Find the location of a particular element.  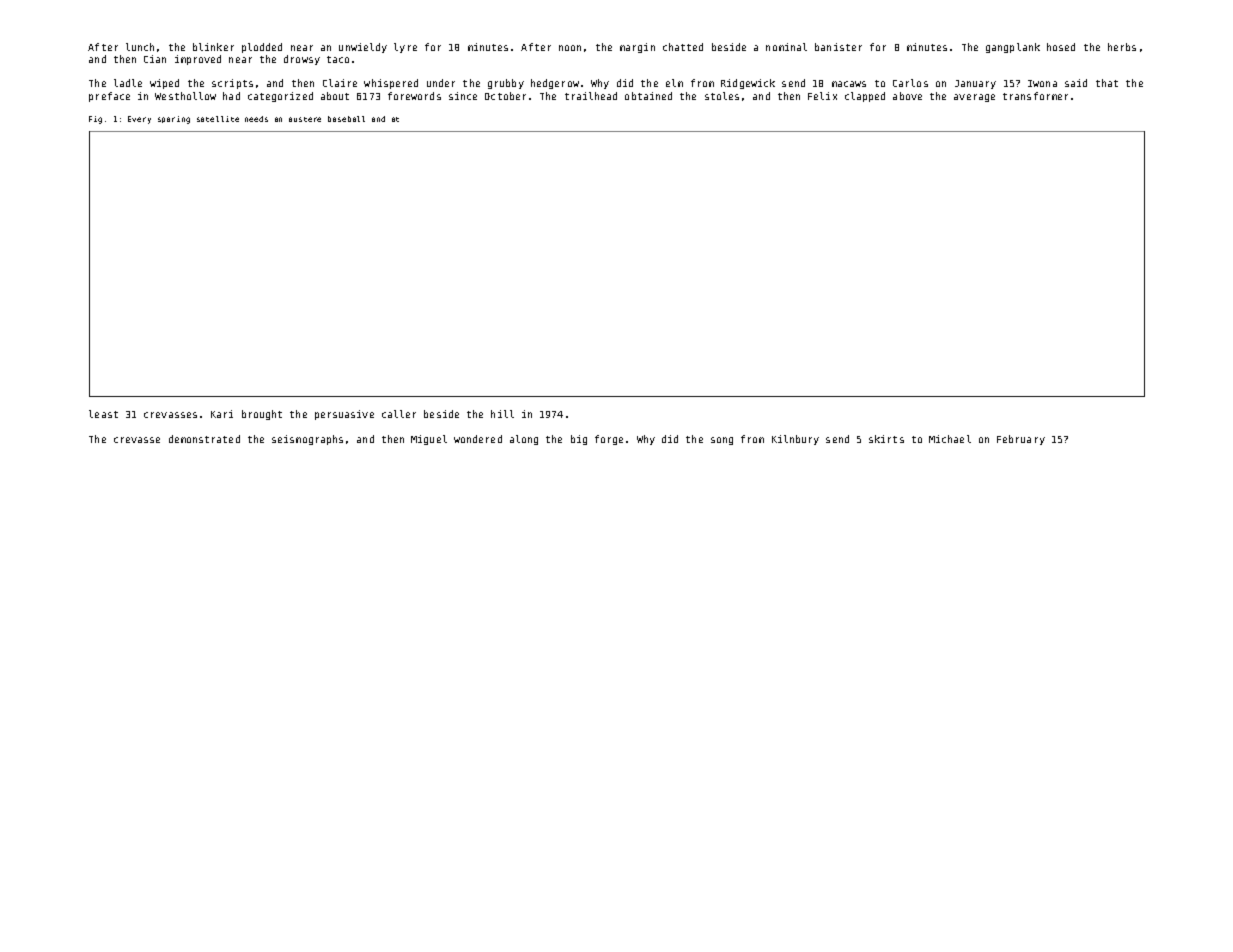

February is located at coordinates (1021, 440).
